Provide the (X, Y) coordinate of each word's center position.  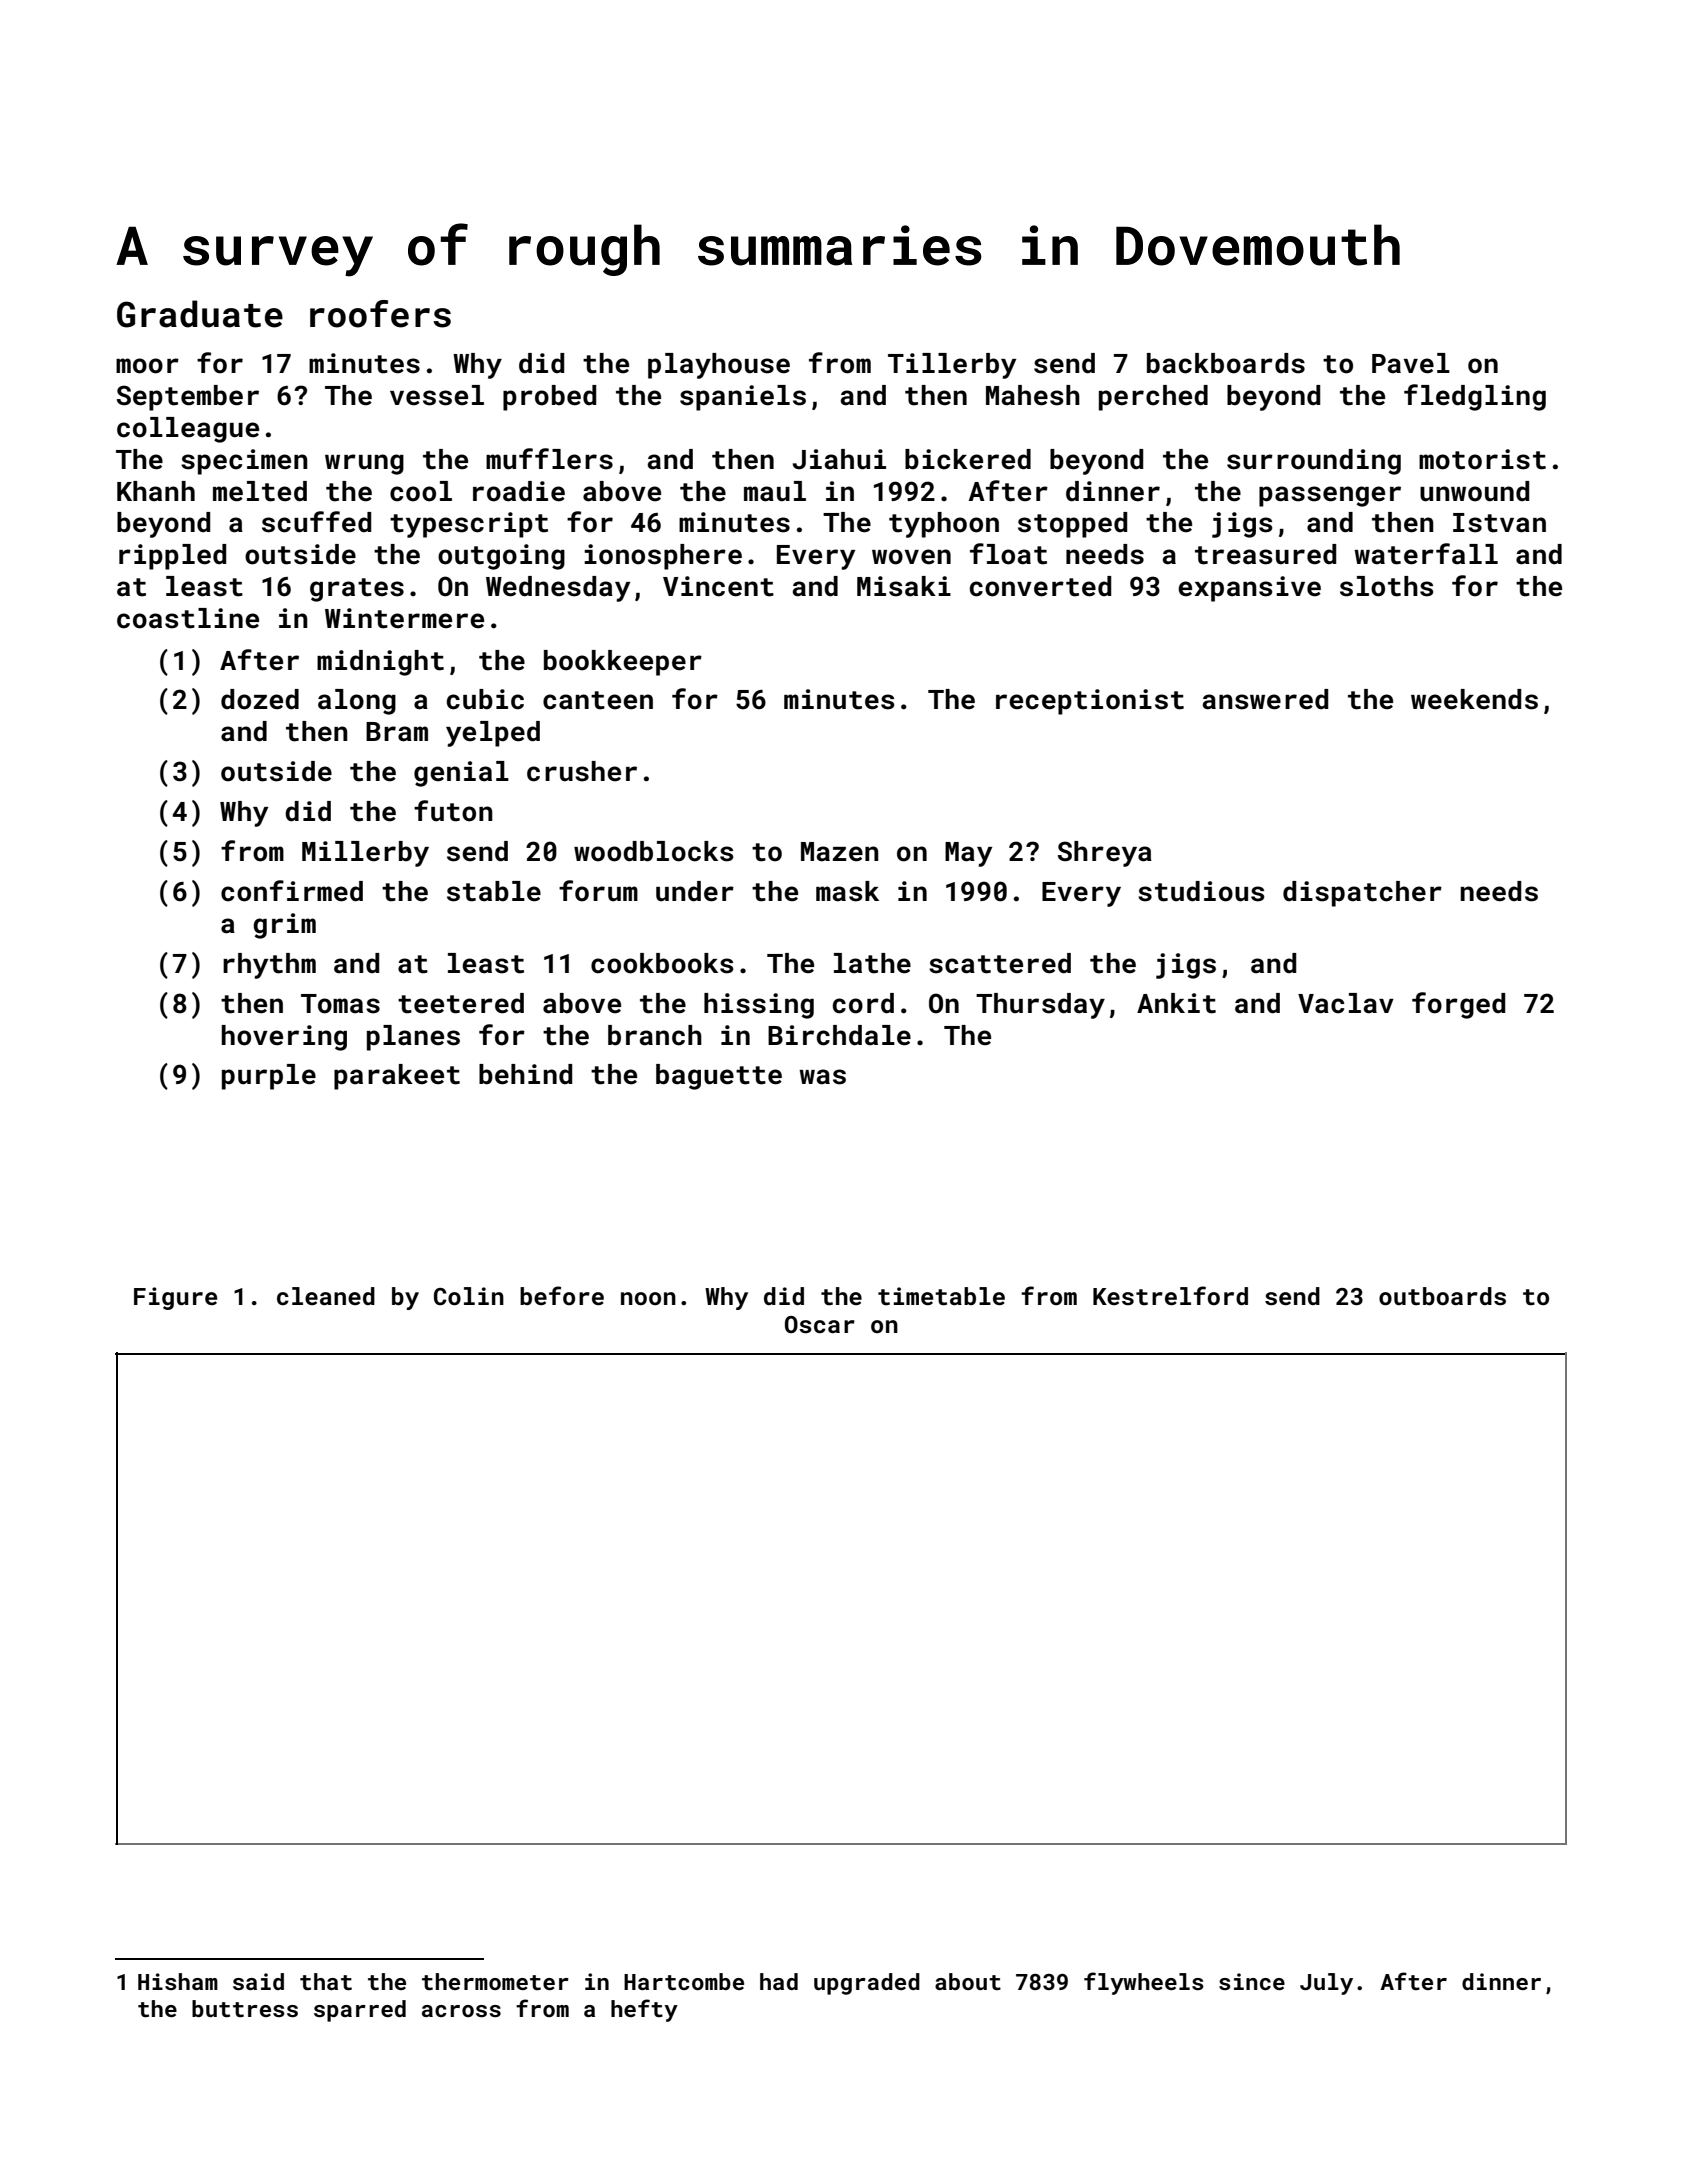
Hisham (178, 1981)
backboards (1226, 363)
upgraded (867, 1984)
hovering (284, 1038)
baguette (719, 1077)
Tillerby (952, 366)
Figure (175, 1298)
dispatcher (1362, 894)
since (1252, 1981)
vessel (437, 395)
